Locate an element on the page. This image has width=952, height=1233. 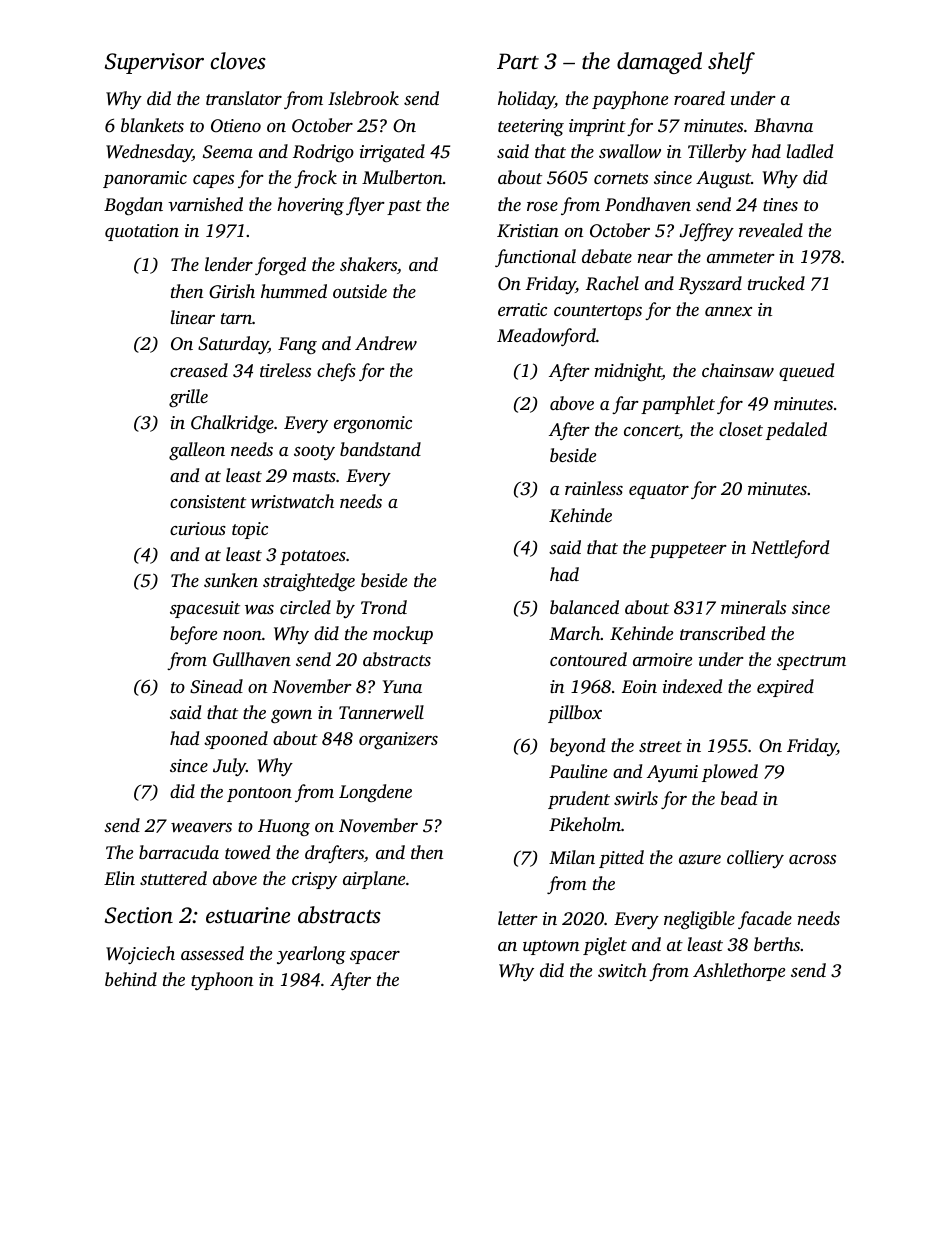
sooty is located at coordinates (314, 452).
